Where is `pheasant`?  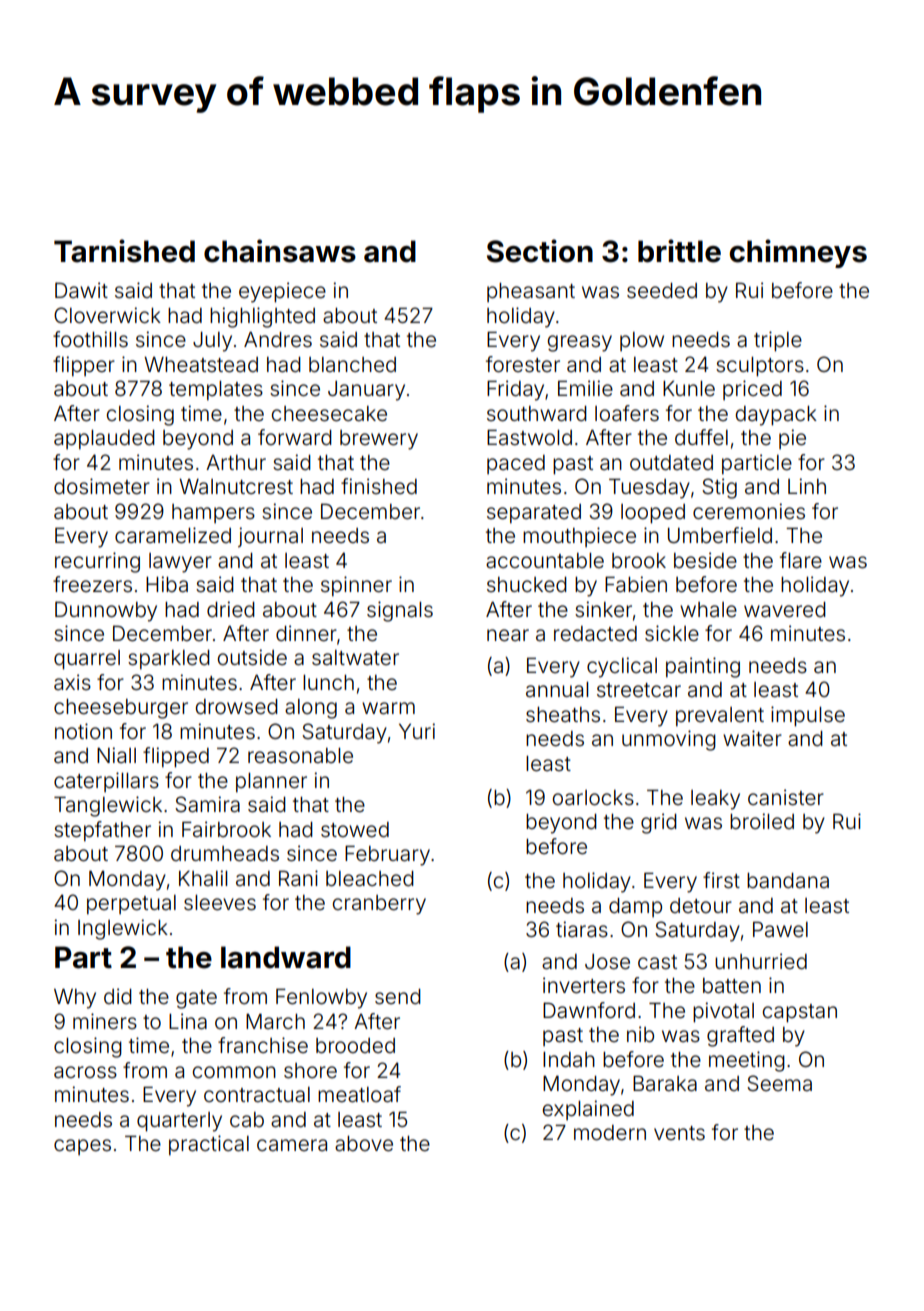 pheasant is located at coordinates (531, 292).
